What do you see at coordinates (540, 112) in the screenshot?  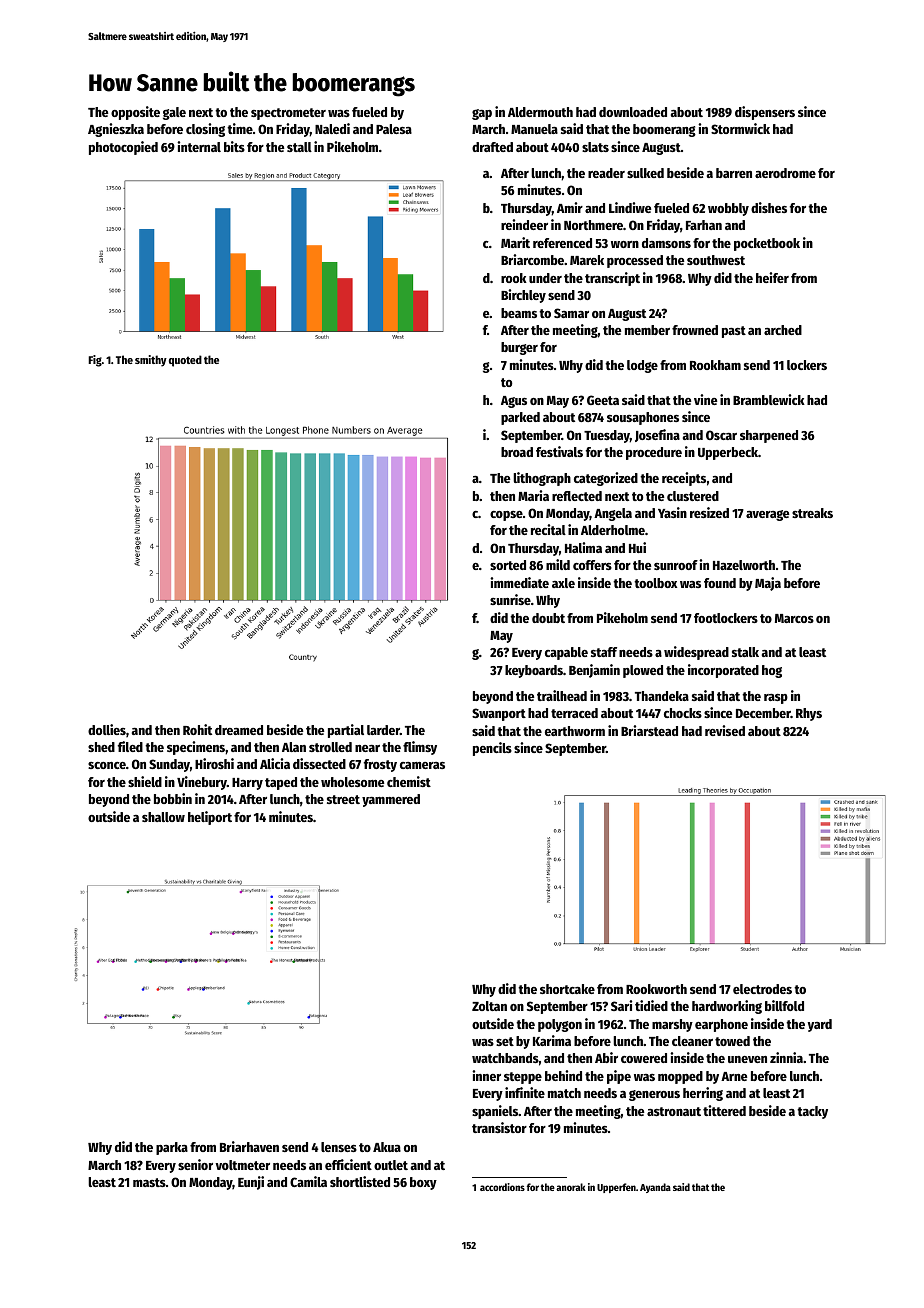 I see `Aldermouth` at bounding box center [540, 112].
